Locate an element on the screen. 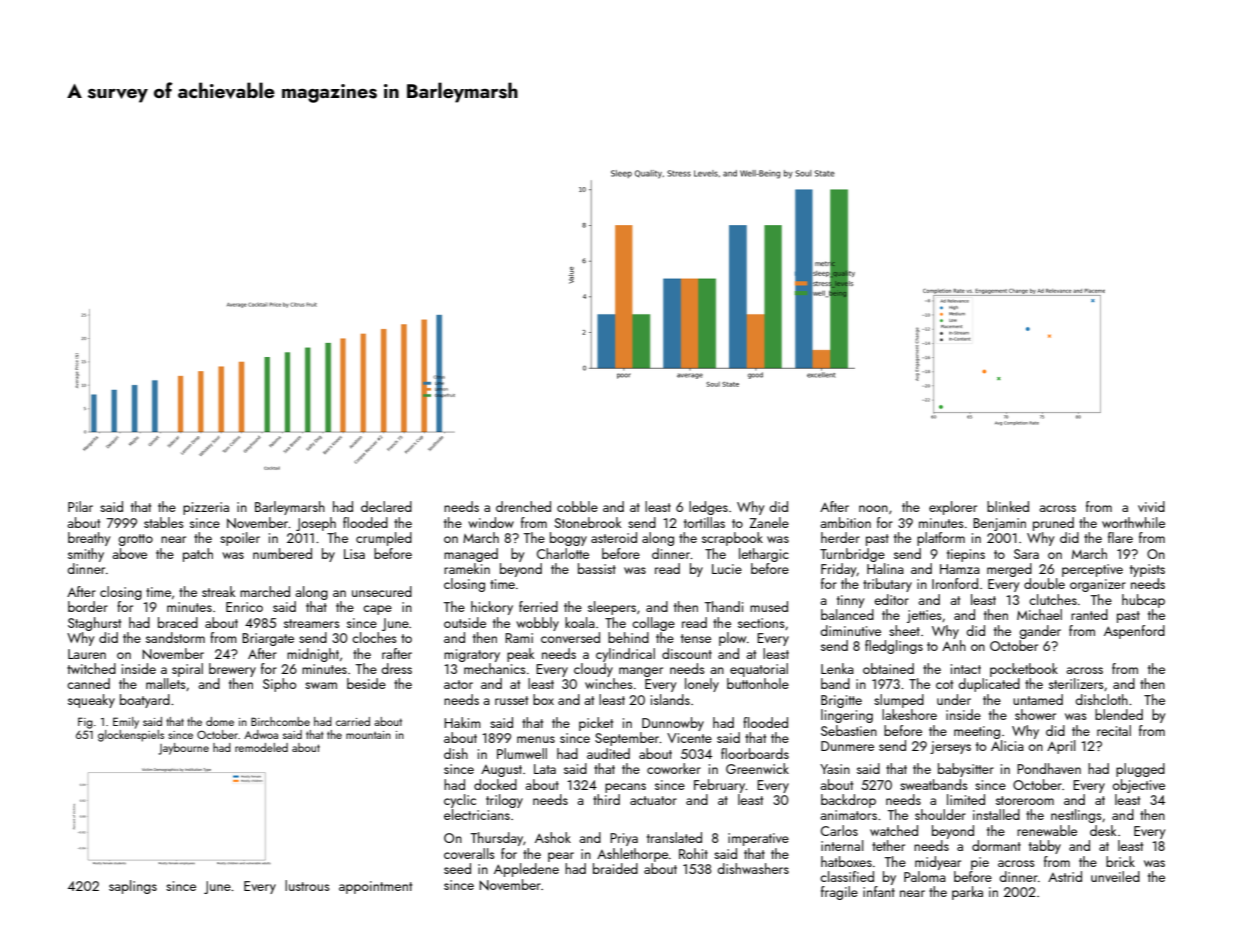 The image size is (1233, 952). pruned is located at coordinates (1053, 524).
